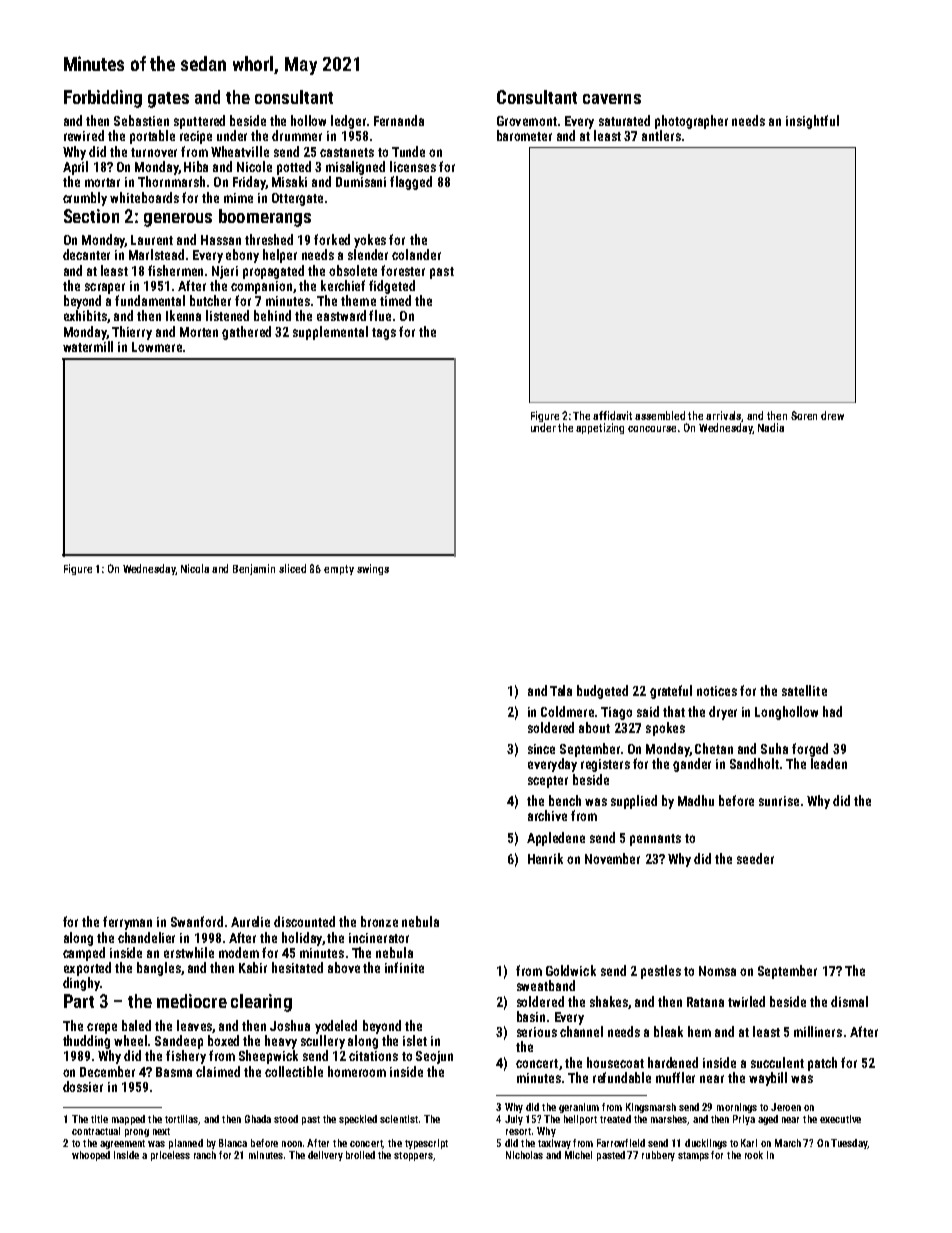  Describe the element at coordinates (195, 568) in the page. I see `Nicola` at that location.
